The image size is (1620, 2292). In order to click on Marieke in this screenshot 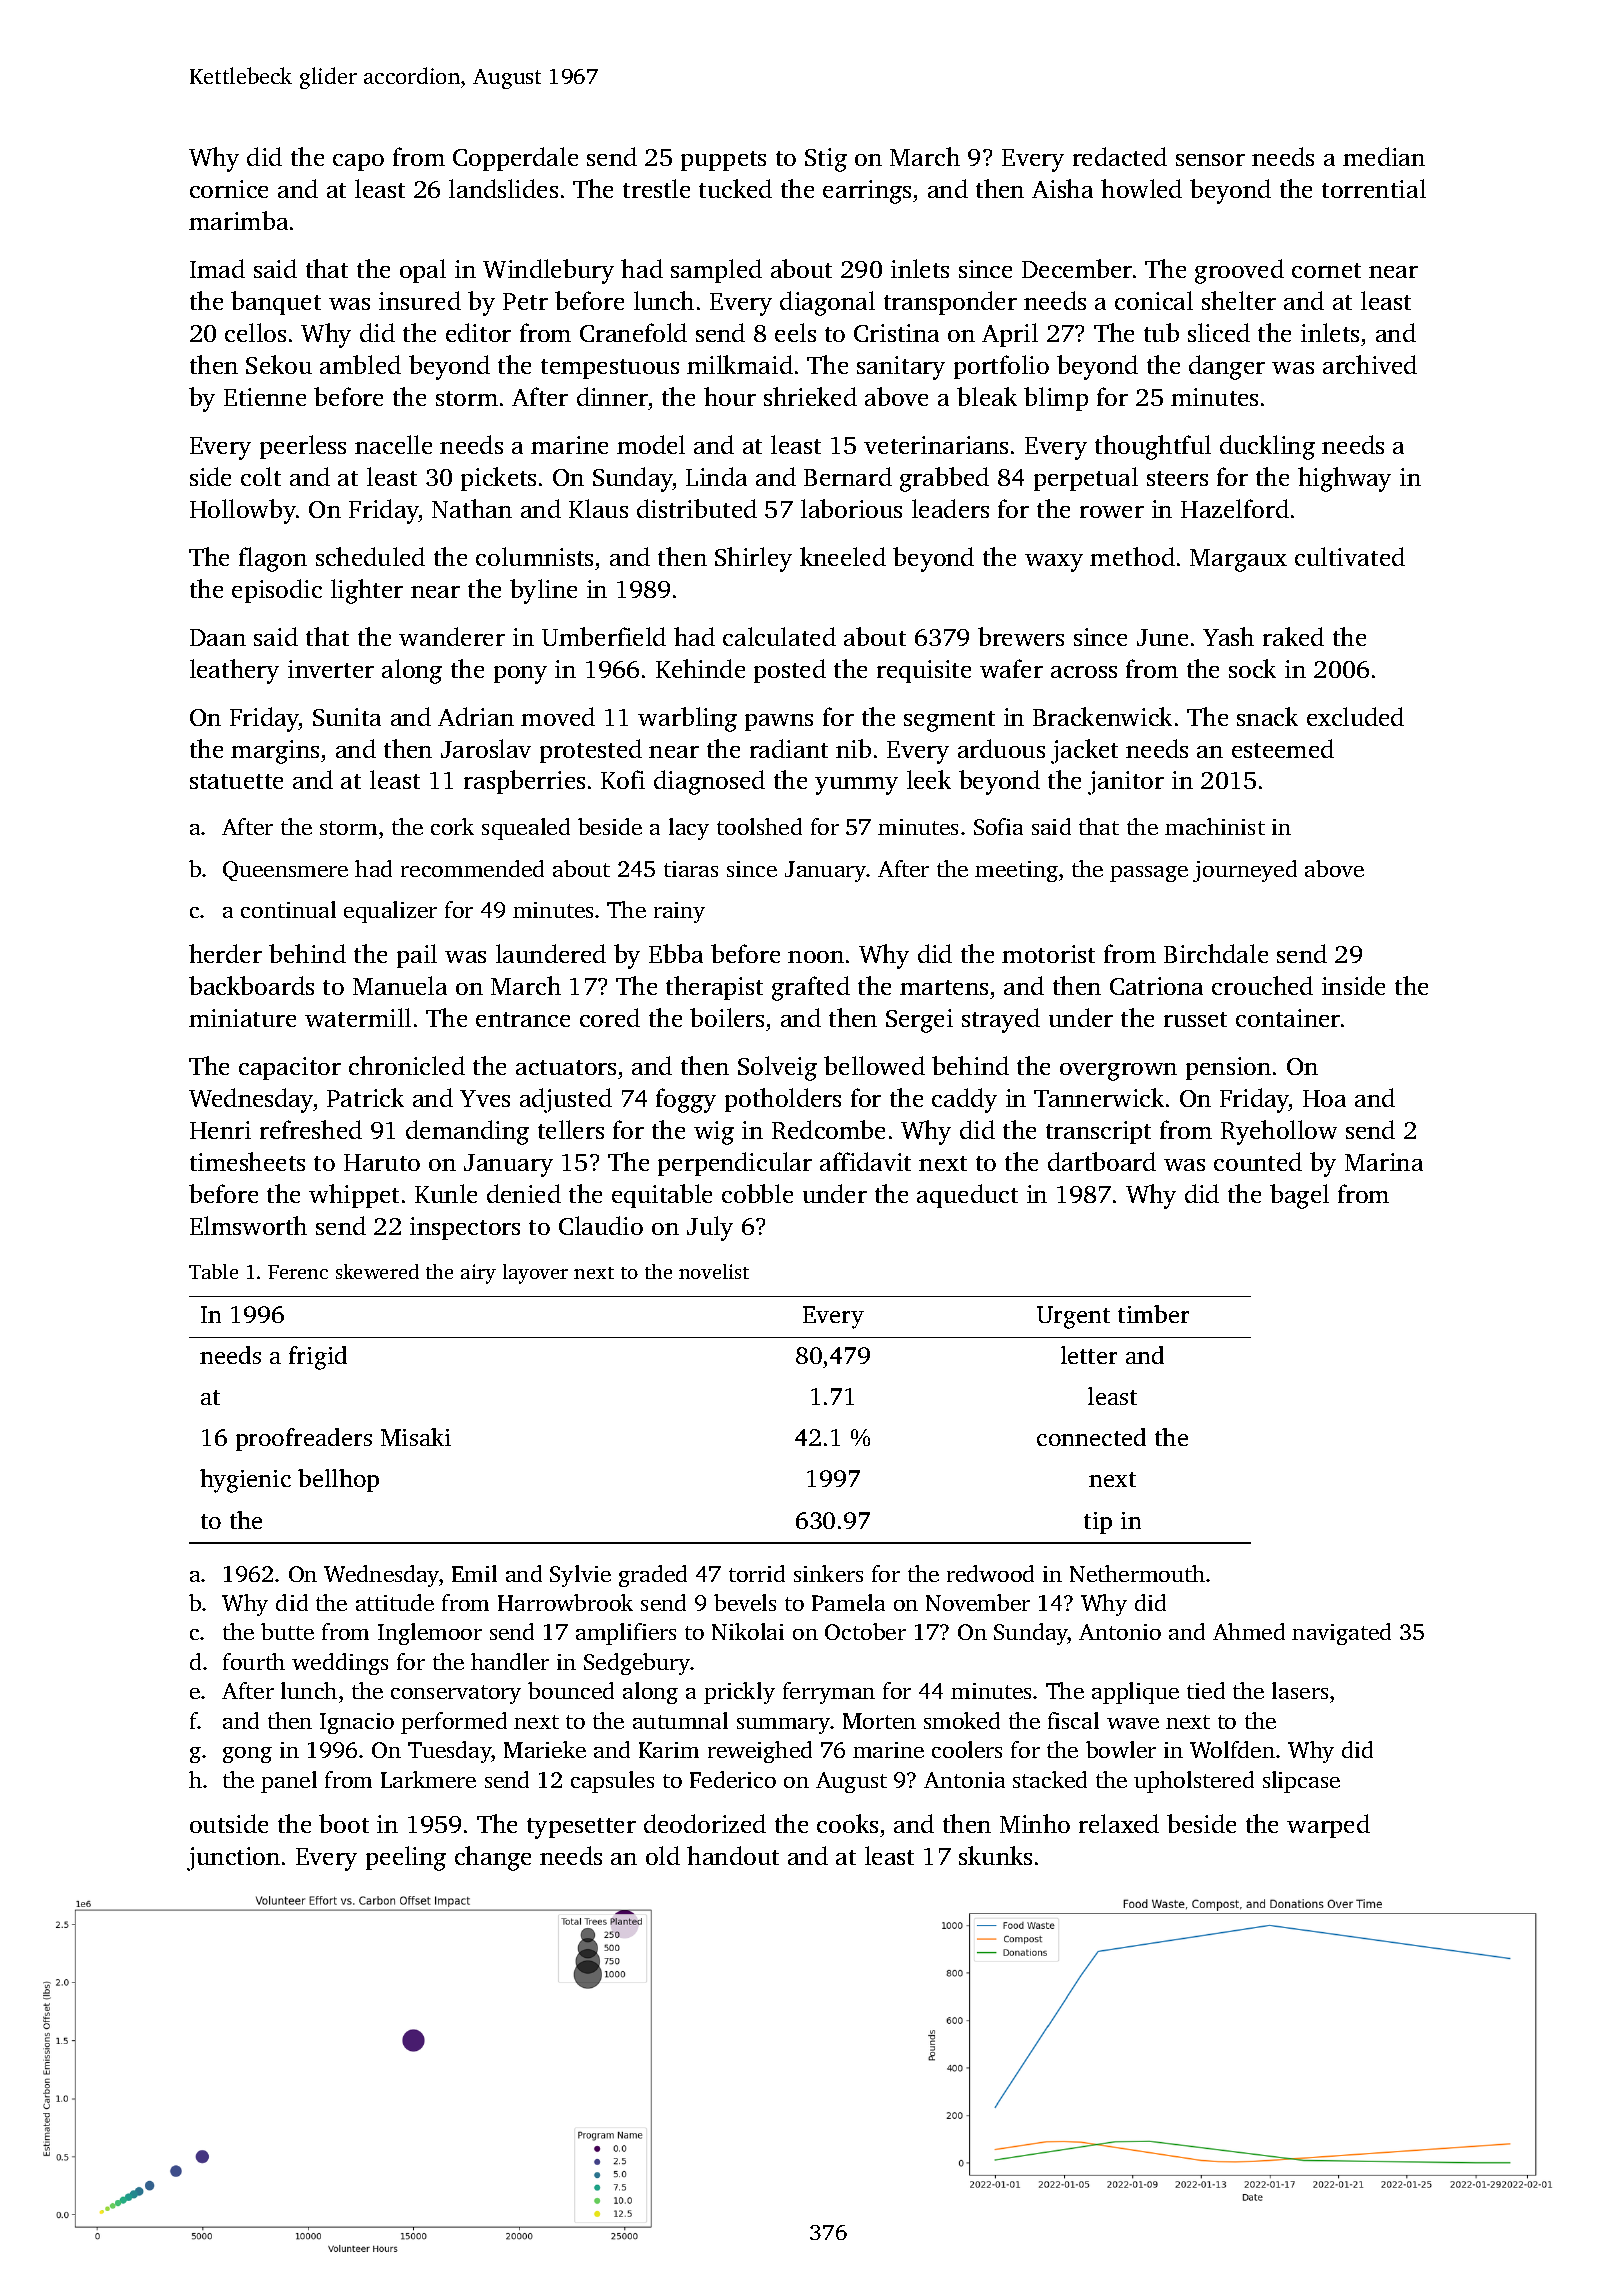, I will do `click(545, 1749)`.
